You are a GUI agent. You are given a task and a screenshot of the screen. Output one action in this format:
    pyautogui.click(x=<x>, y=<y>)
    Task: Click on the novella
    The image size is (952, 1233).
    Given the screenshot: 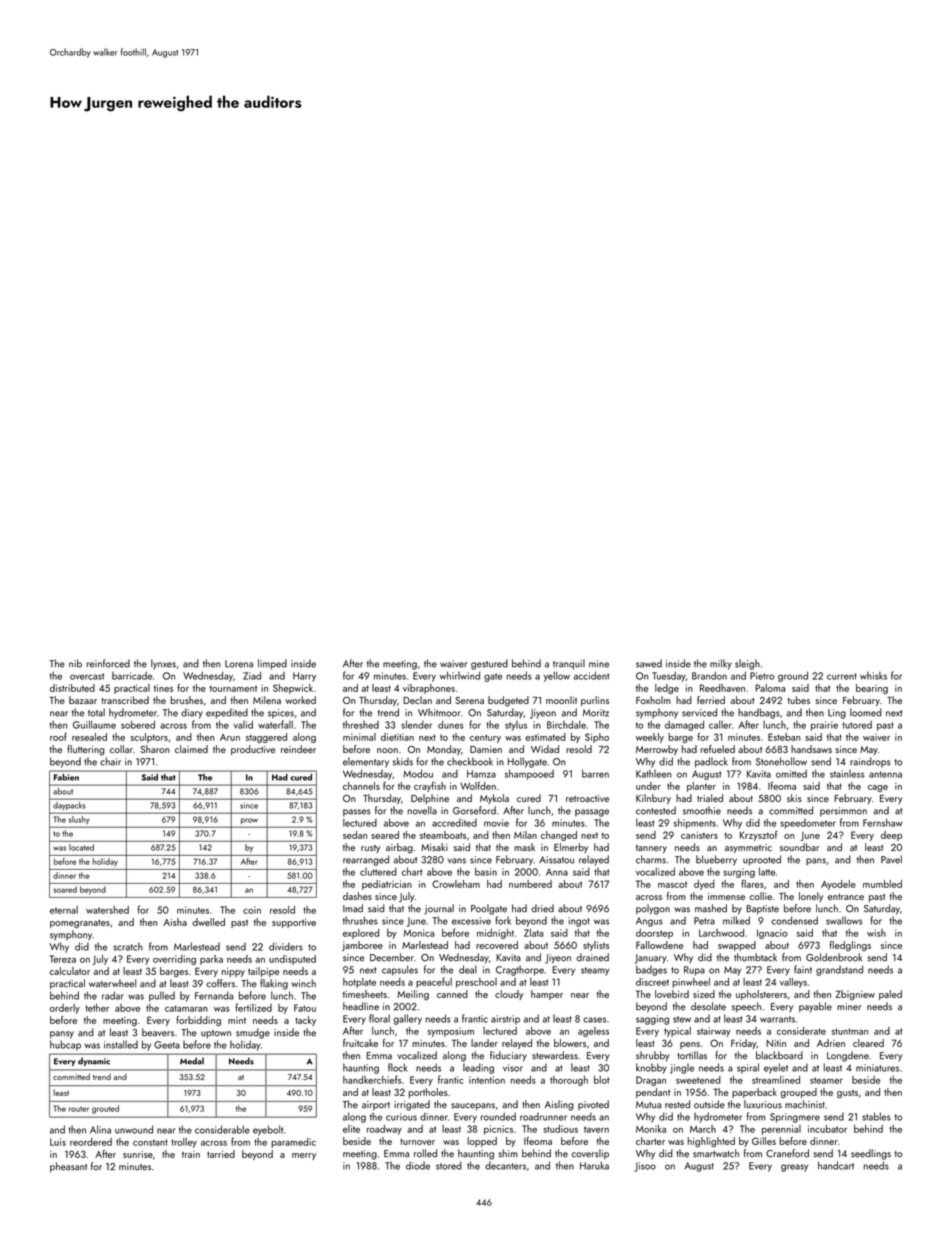 What is the action you would take?
    pyautogui.click(x=422, y=810)
